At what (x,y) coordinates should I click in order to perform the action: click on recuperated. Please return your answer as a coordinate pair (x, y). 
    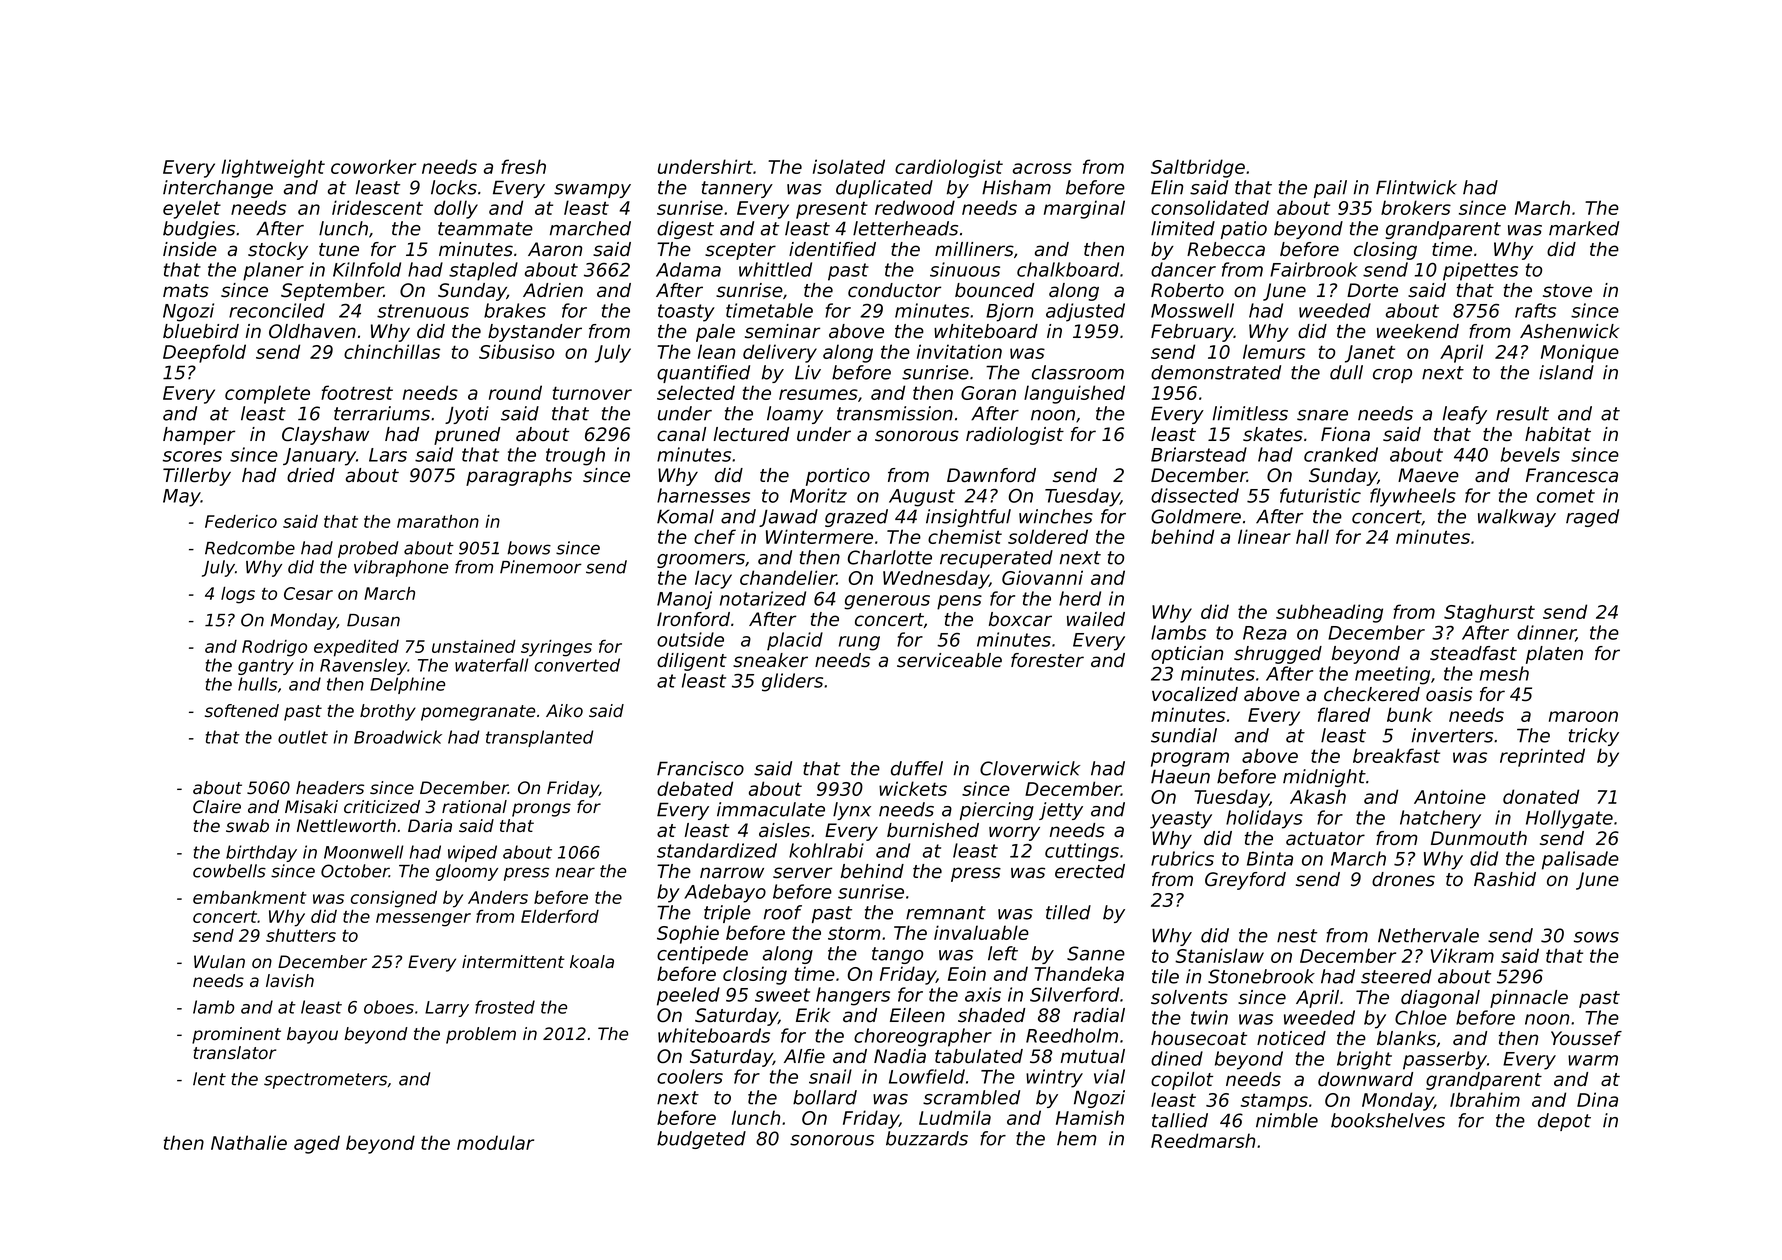
    Looking at the image, I should click on (996, 559).
